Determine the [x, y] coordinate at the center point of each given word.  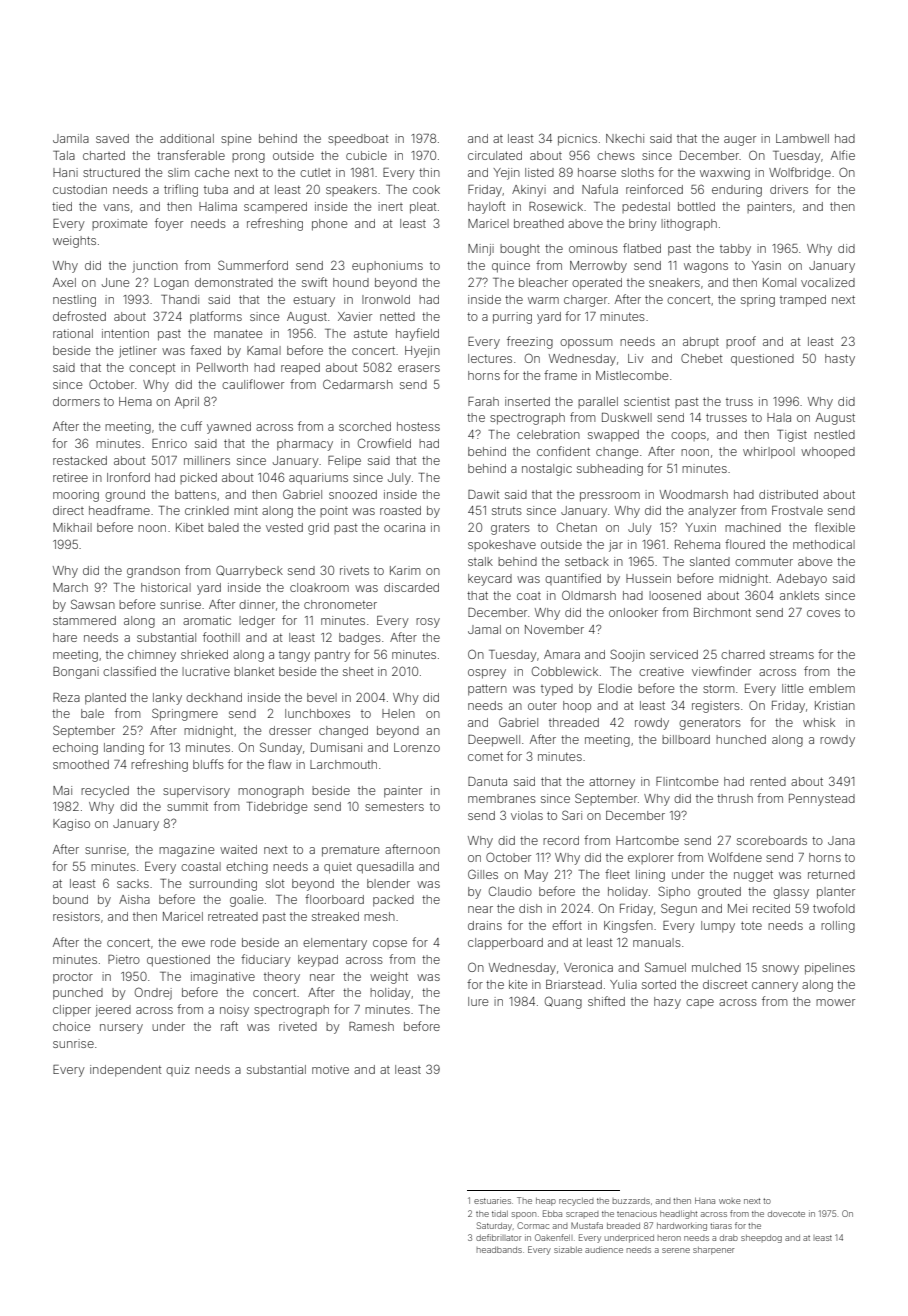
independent [125, 1071]
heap [546, 1202]
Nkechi [625, 138]
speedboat [358, 140]
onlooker [633, 612]
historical [166, 587]
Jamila [71, 138]
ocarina [404, 527]
